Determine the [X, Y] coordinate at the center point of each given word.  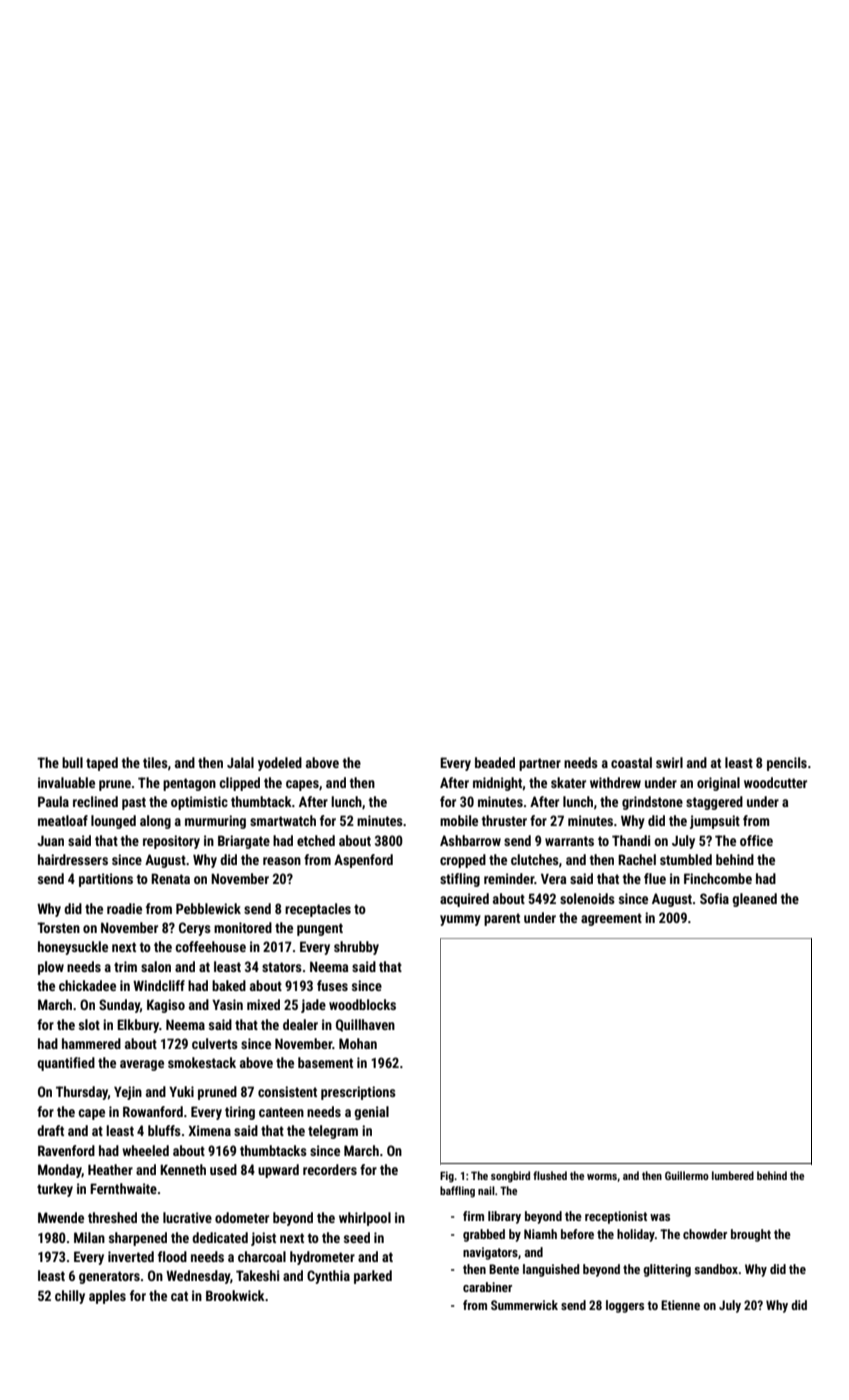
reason [282, 861]
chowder [705, 1234]
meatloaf [63, 820]
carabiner [487, 1287]
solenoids [587, 898]
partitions [106, 880]
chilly [70, 1297]
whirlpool [365, 1219]
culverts [215, 1043]
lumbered [733, 1175]
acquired [464, 900]
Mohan [358, 1043]
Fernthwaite [123, 1188]
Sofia [714, 898]
